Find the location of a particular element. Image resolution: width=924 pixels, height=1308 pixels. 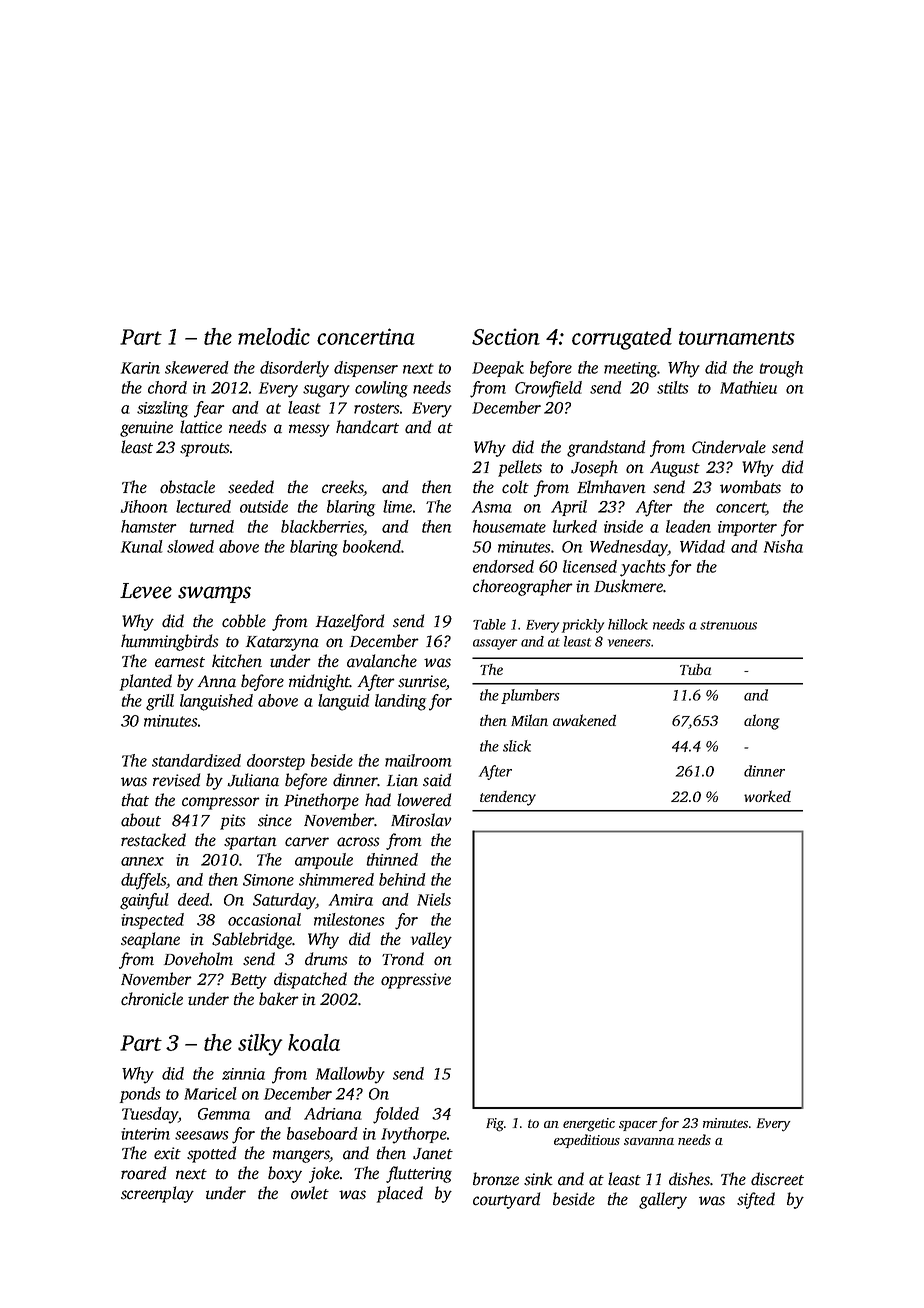

owlet is located at coordinates (310, 1193).
